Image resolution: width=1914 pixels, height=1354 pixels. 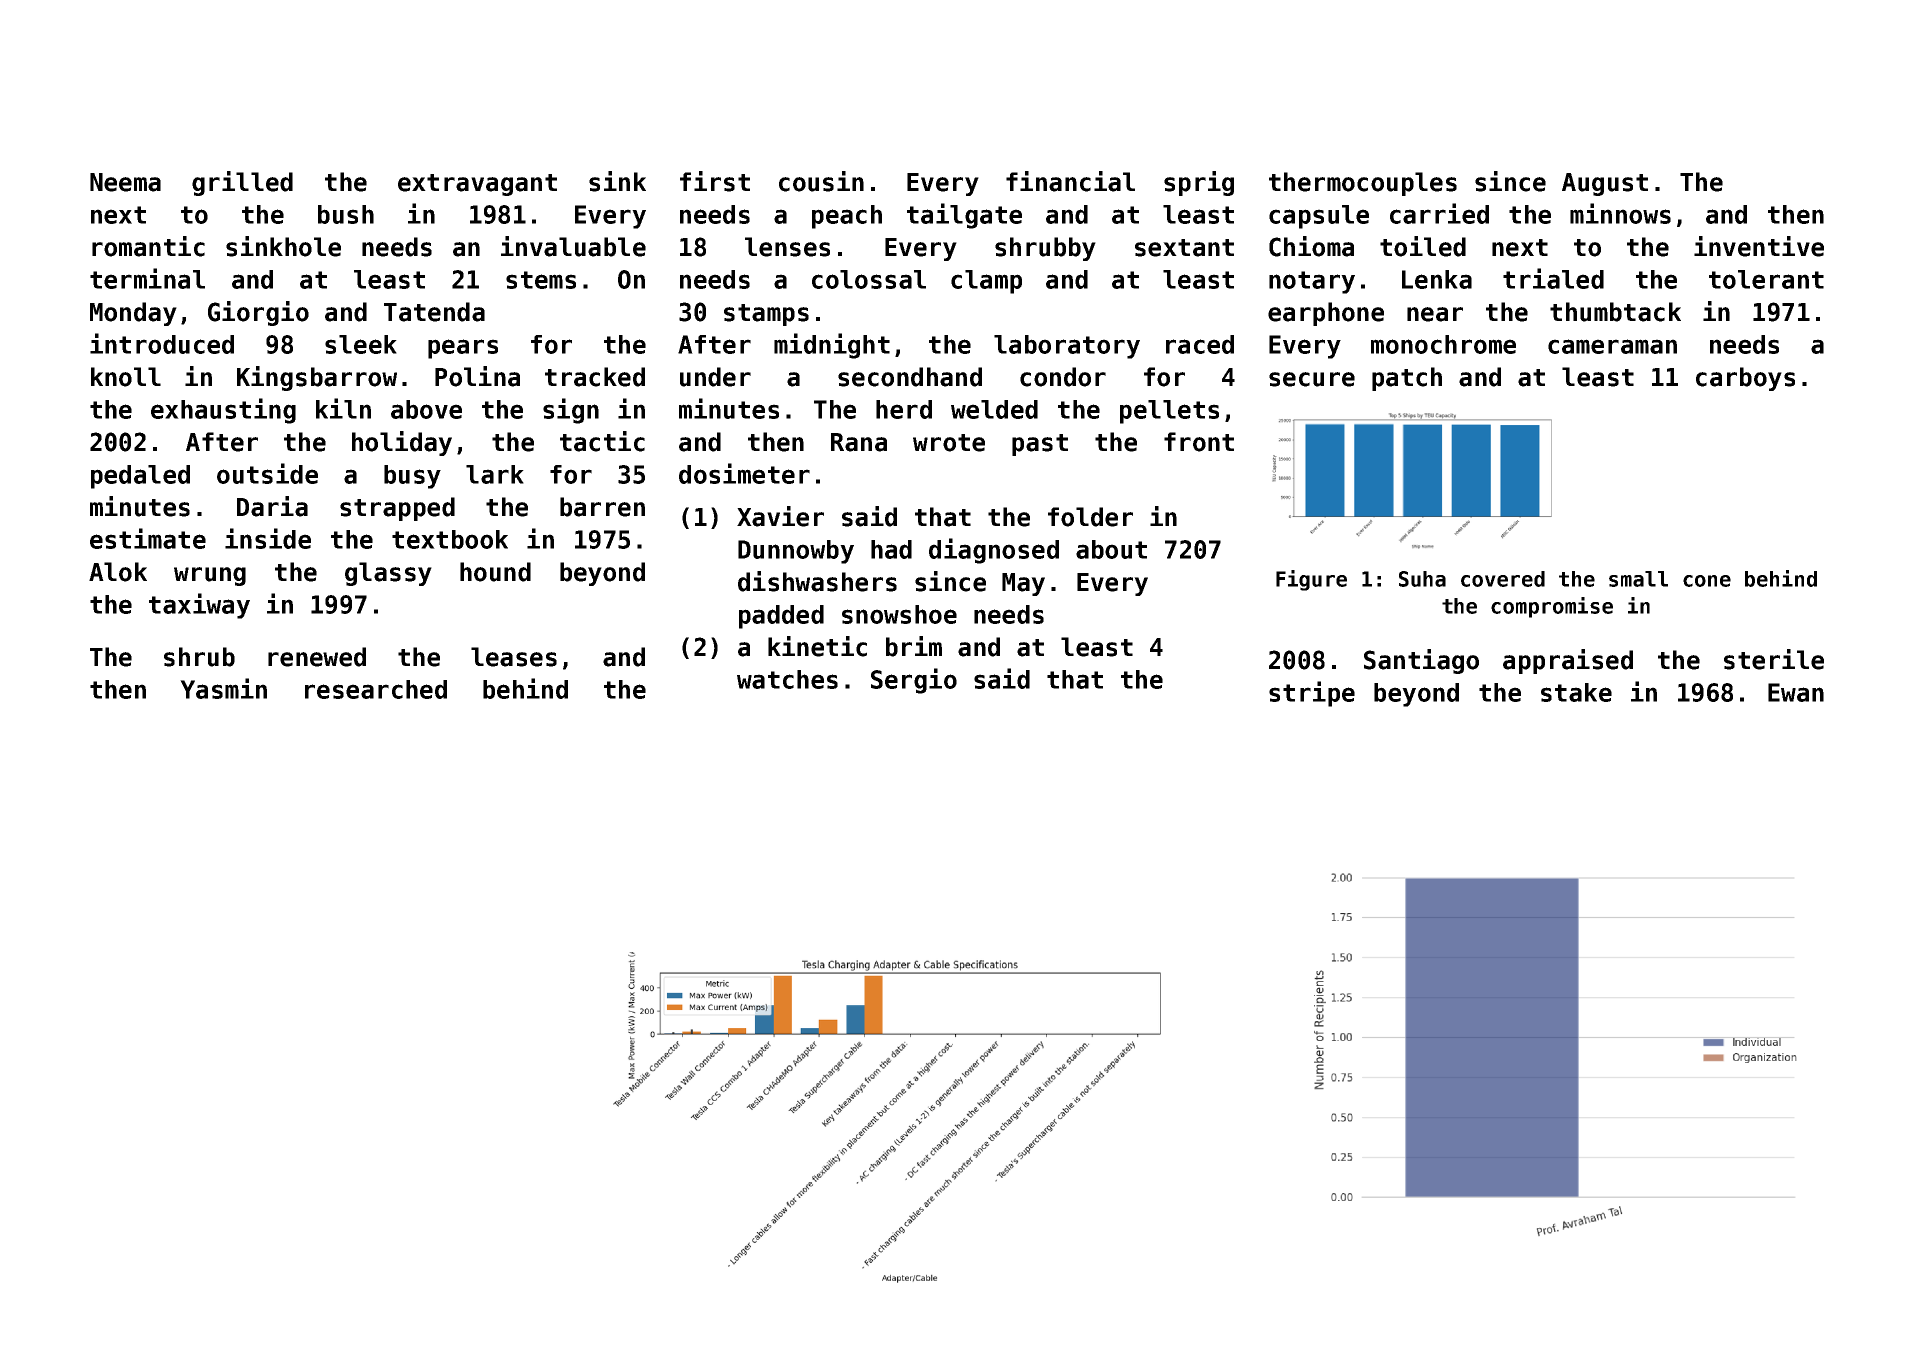 I want to click on front, so click(x=1199, y=442).
